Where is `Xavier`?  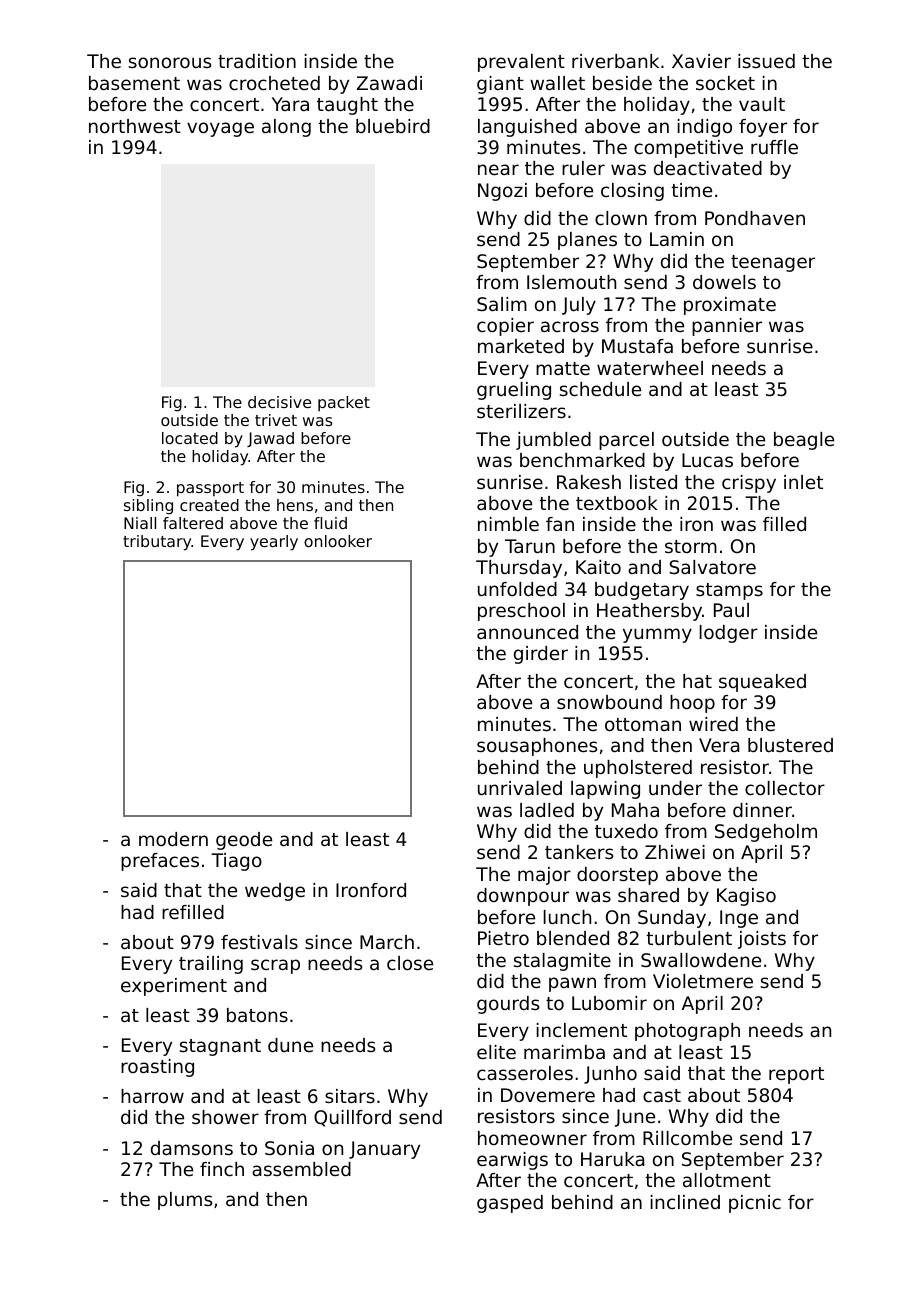 Xavier is located at coordinates (701, 61).
